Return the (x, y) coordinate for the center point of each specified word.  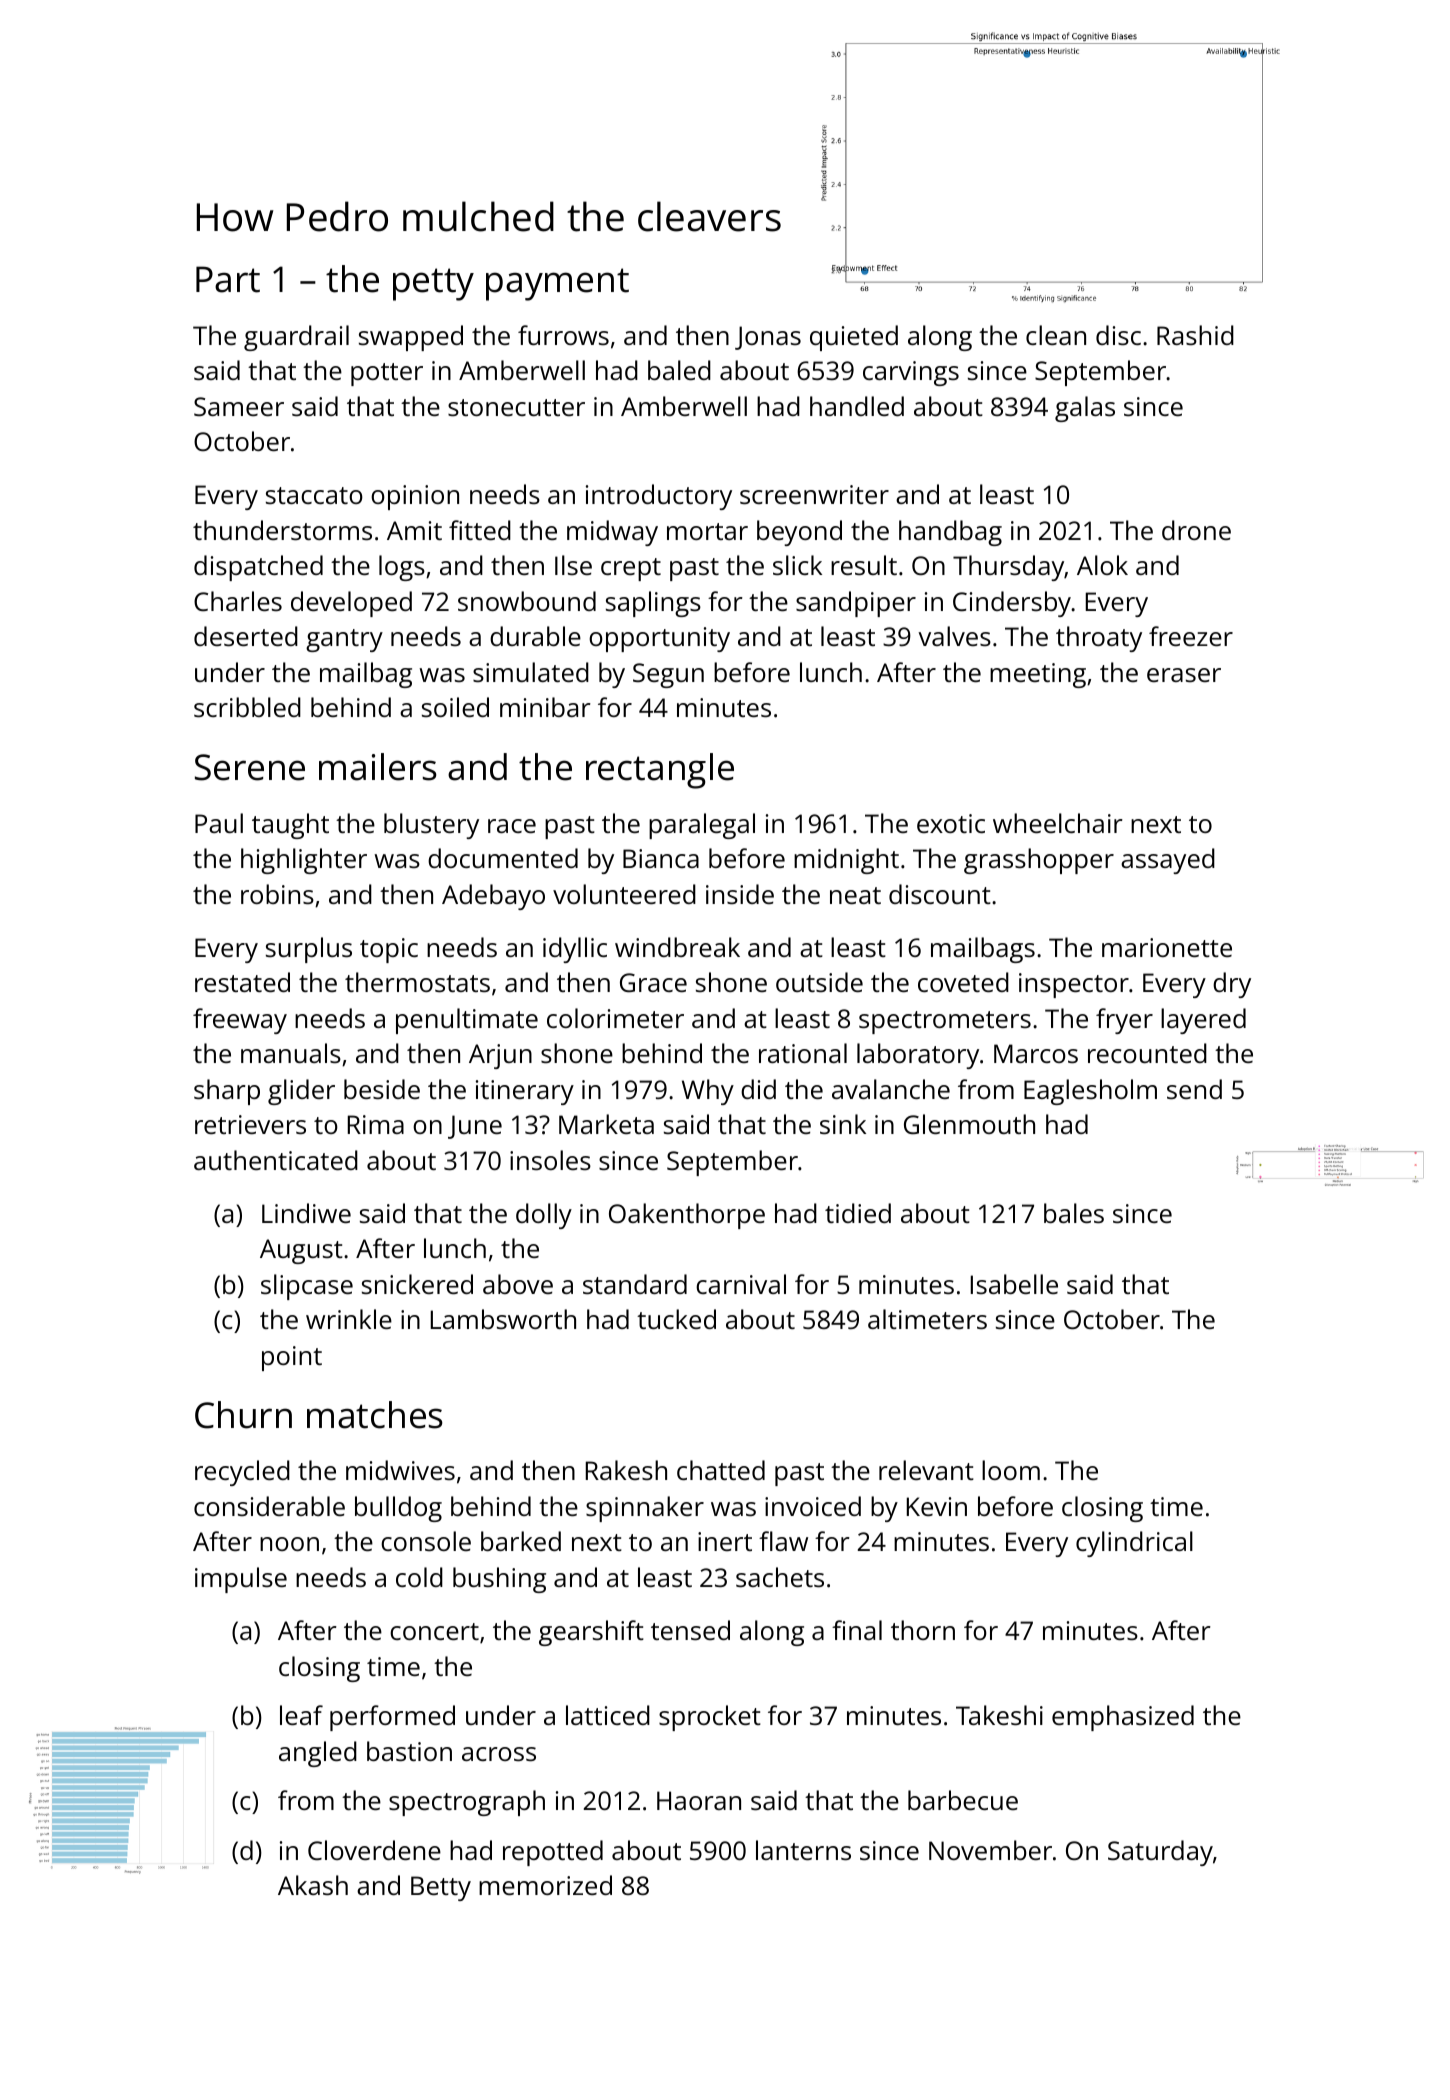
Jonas (768, 338)
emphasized (1123, 1718)
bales (1074, 1213)
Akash (313, 1885)
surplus (309, 950)
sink (843, 1124)
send (1194, 1089)
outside (819, 982)
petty (433, 284)
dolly (544, 1216)
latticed (608, 1715)
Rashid (1195, 335)
